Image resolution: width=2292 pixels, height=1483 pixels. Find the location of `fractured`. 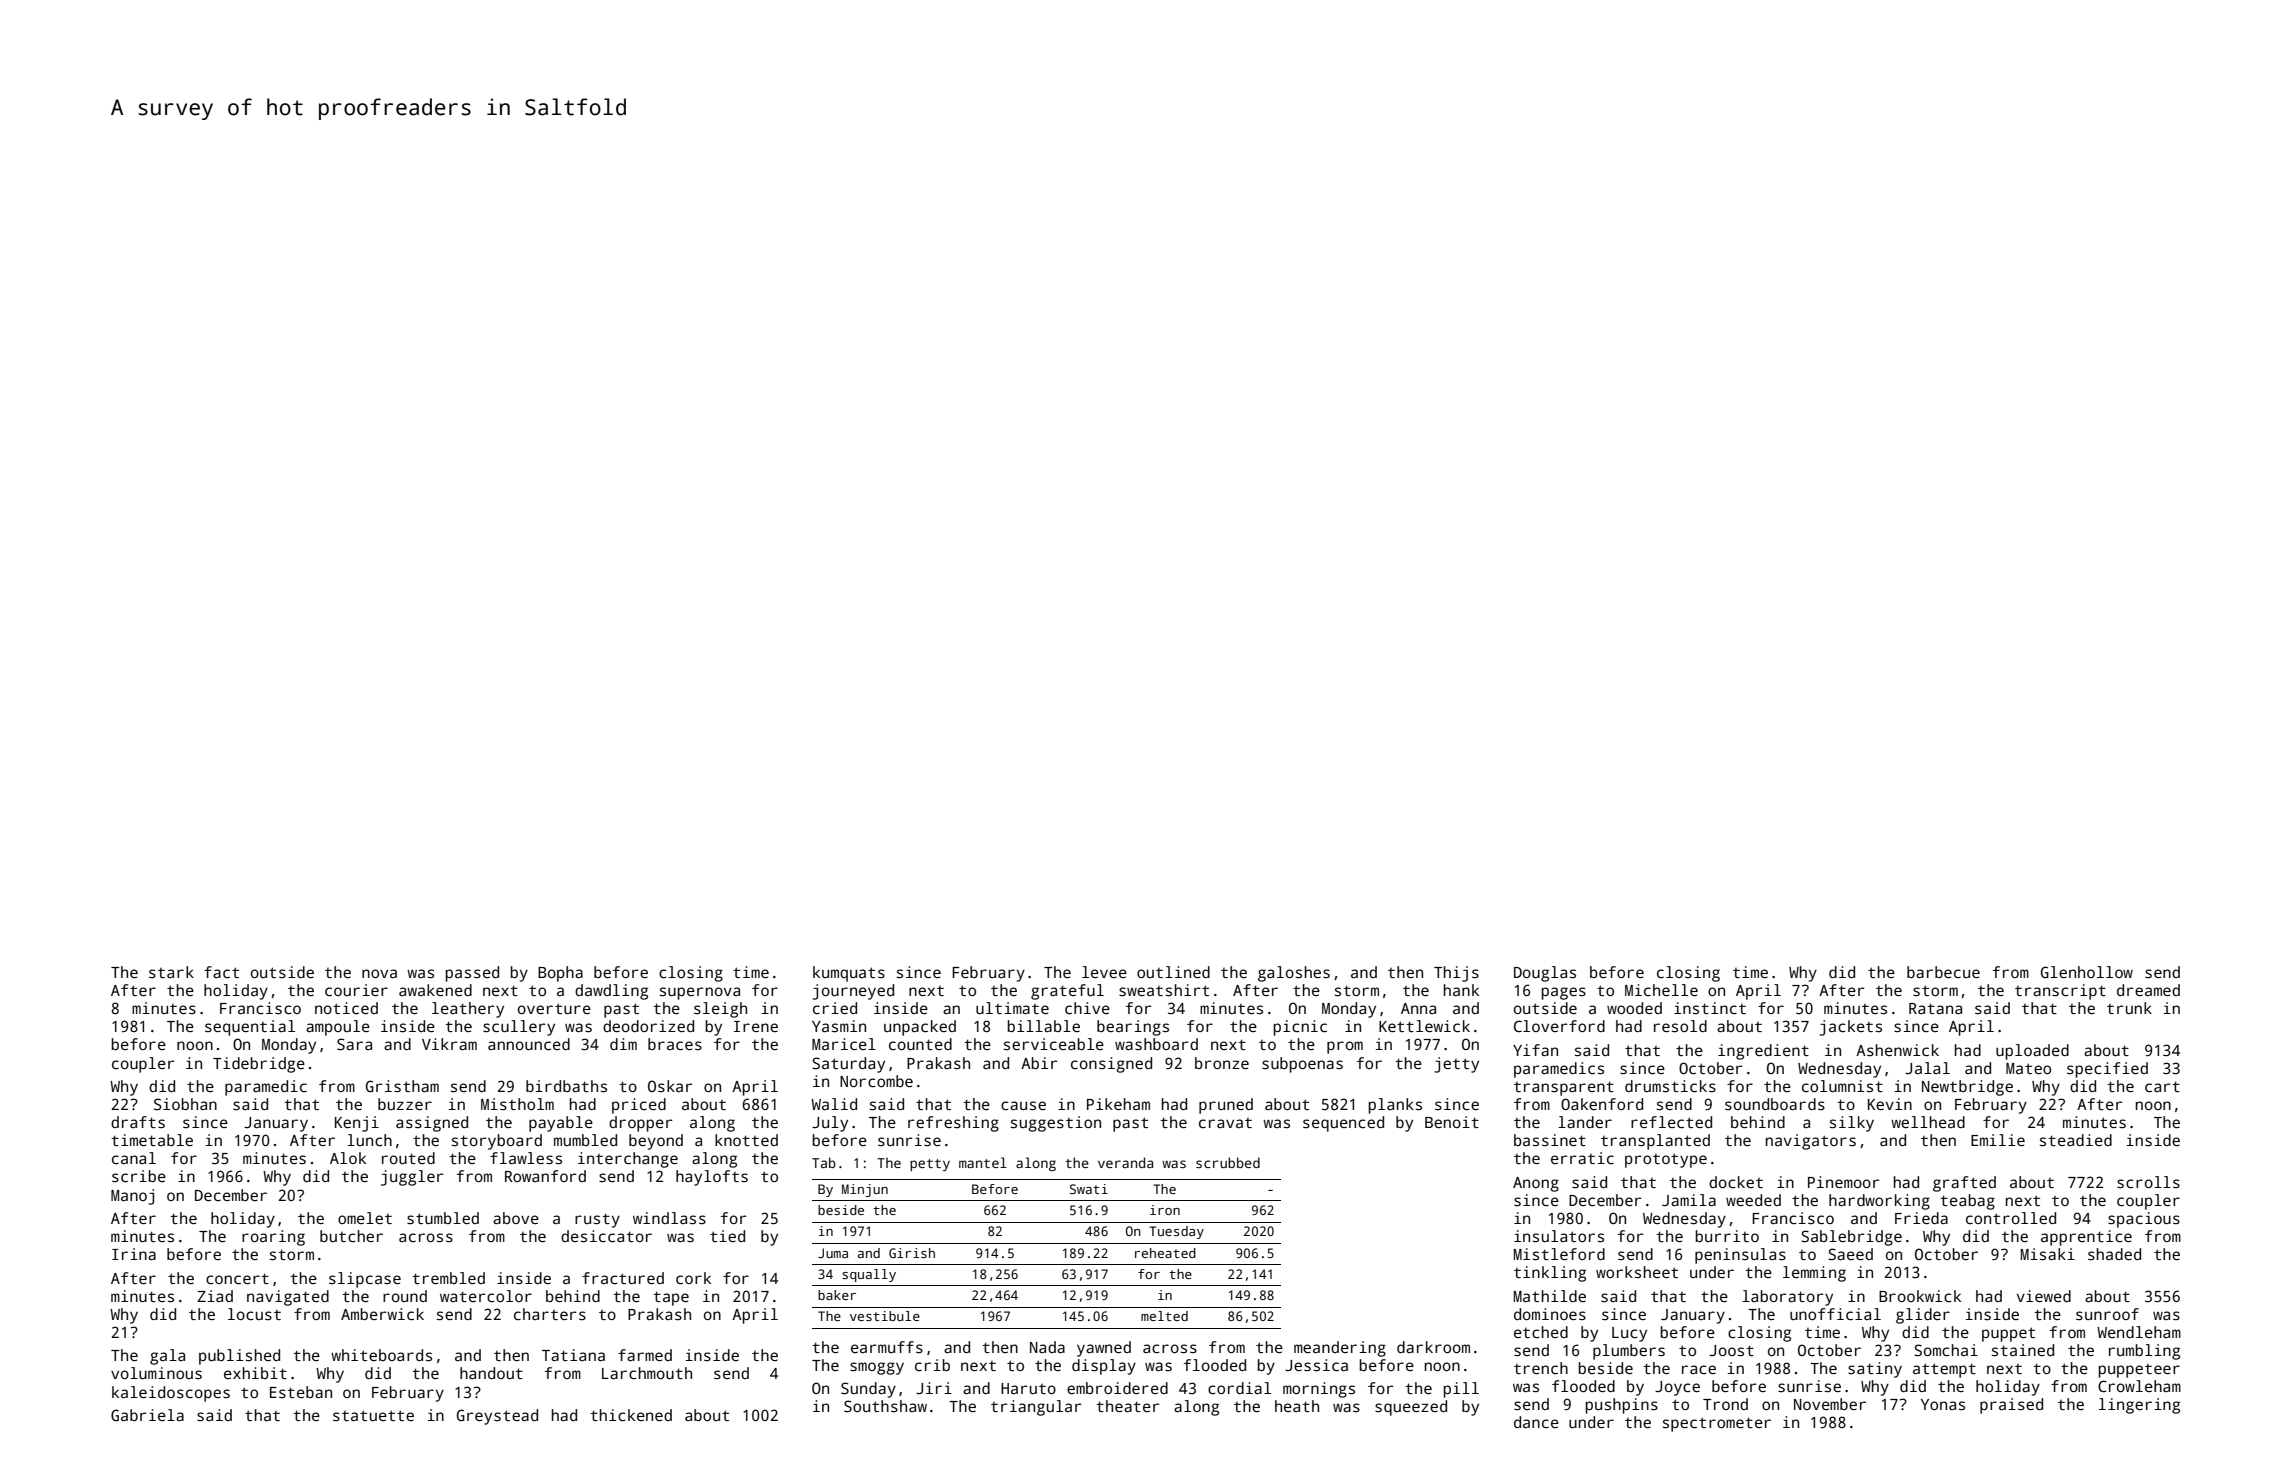

fractured is located at coordinates (623, 1278).
